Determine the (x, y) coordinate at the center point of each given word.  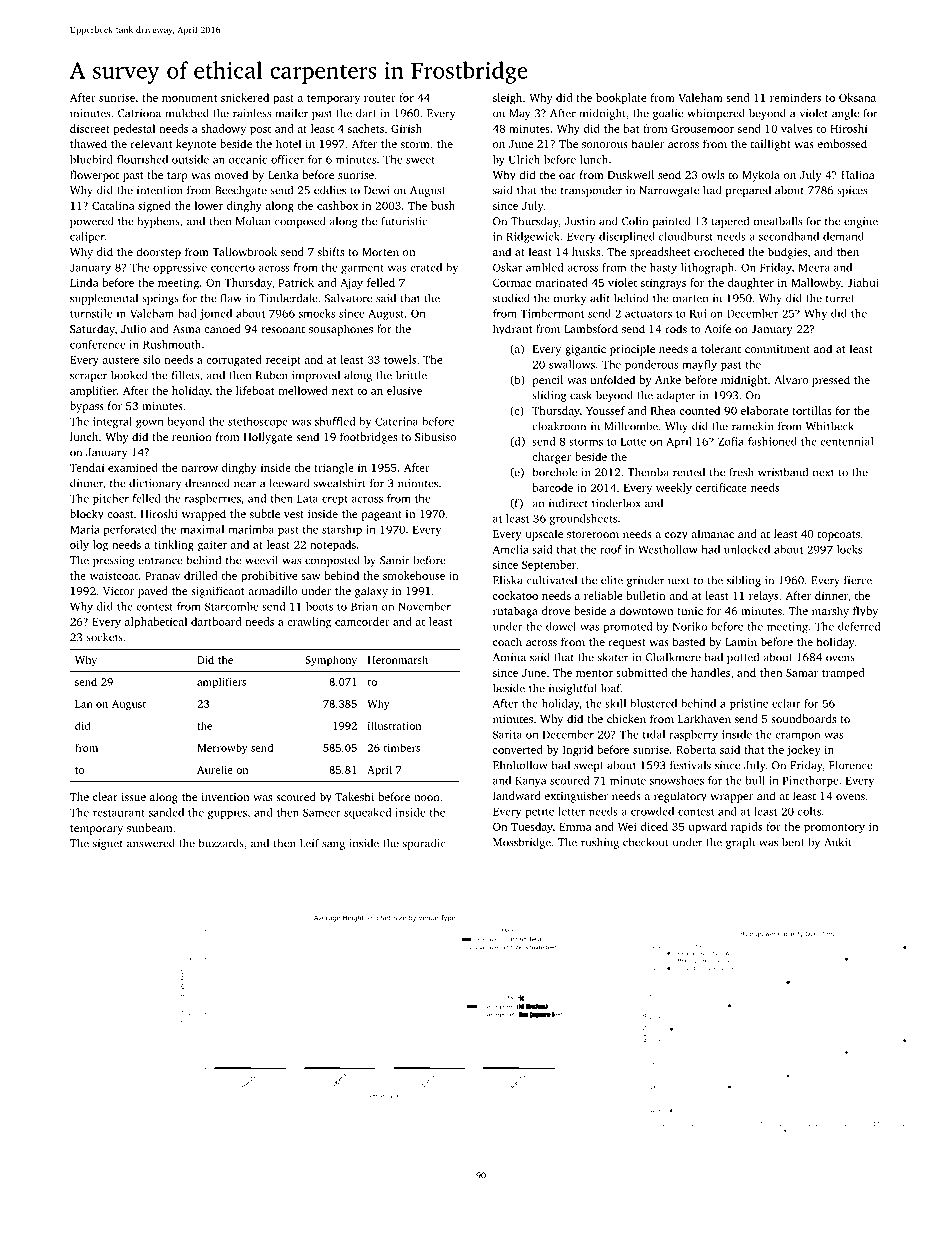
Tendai (87, 467)
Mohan (253, 221)
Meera (814, 267)
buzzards (221, 843)
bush (443, 205)
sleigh (507, 99)
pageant (382, 516)
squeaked (367, 813)
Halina (857, 174)
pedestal (134, 130)
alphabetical (156, 623)
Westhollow (668, 549)
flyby (865, 612)
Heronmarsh (398, 659)
